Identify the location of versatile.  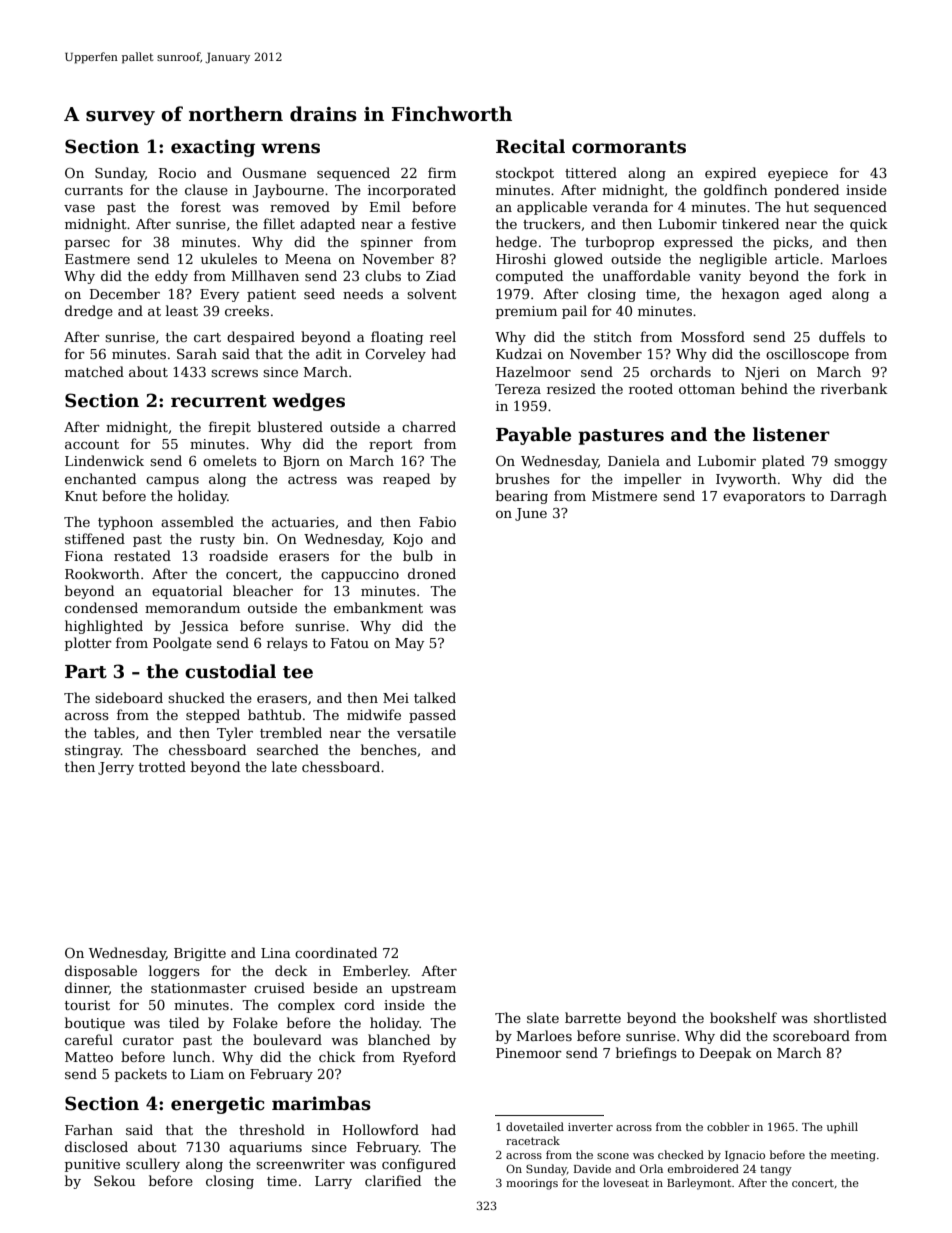
(426, 732).
